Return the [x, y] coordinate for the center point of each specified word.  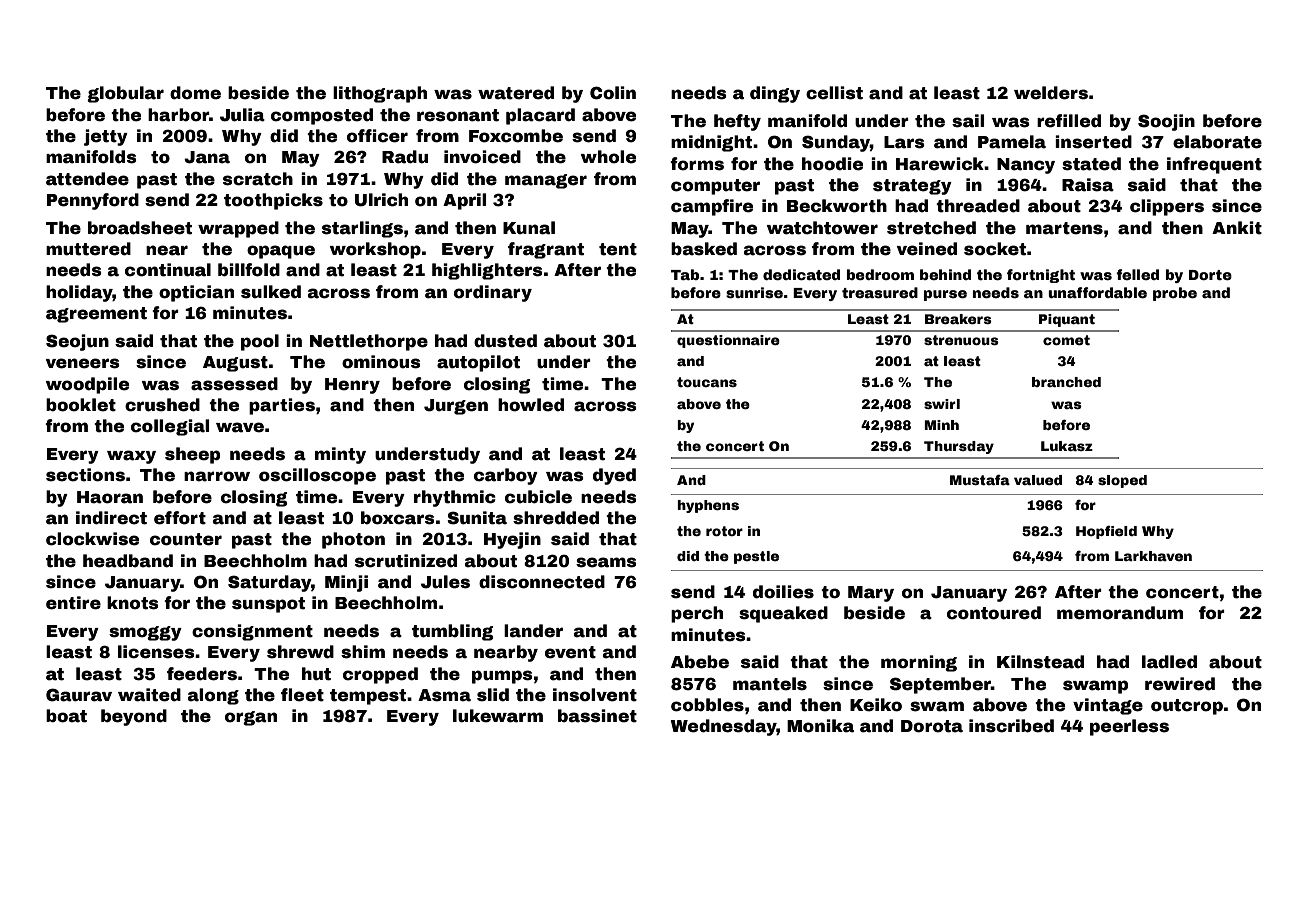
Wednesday [724, 727]
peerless [1129, 727]
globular [125, 94]
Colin [613, 93]
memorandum [1120, 613]
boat [66, 716]
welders [1051, 93]
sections [85, 475]
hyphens [708, 506]
